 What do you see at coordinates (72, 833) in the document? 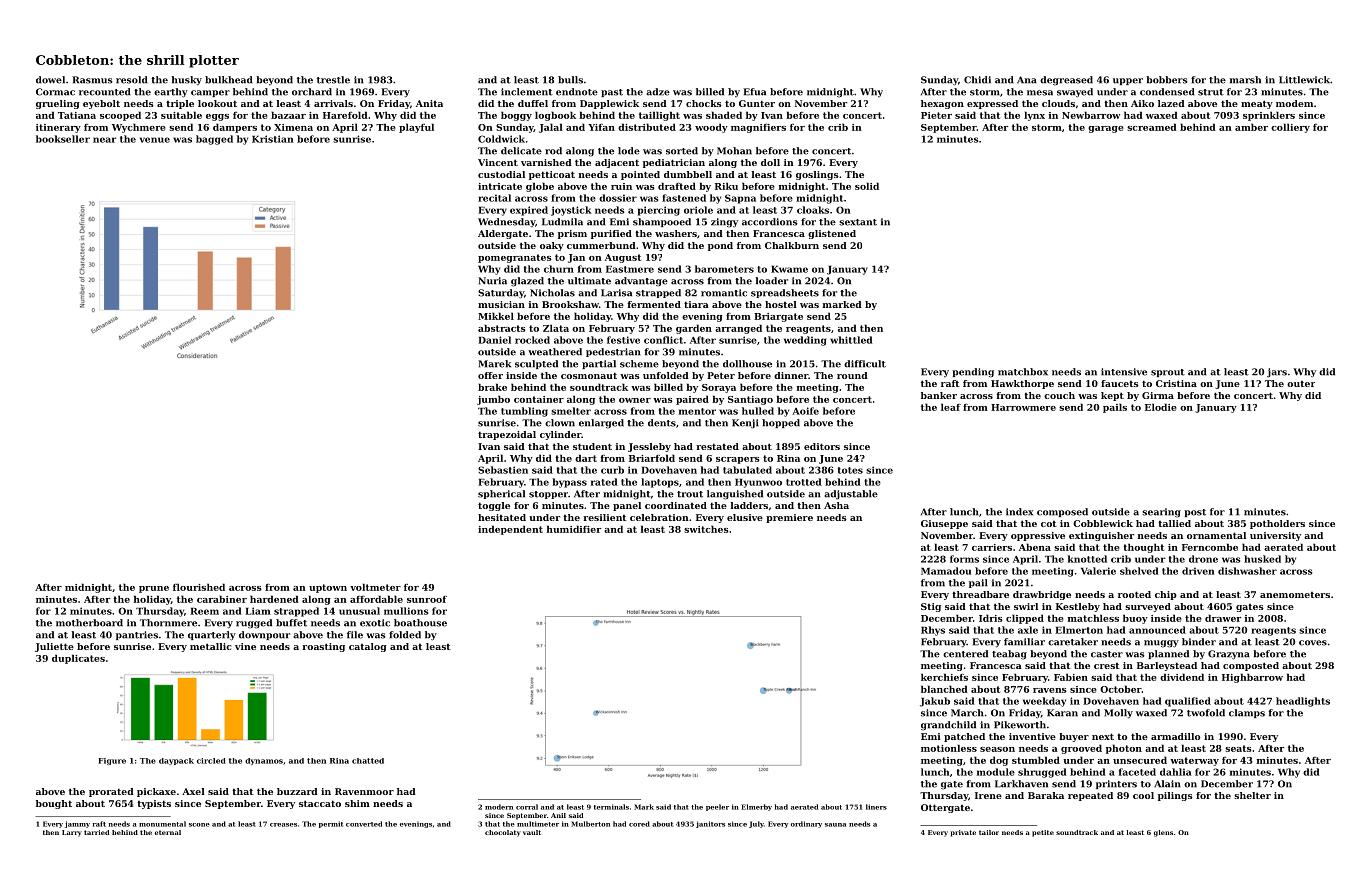
I see `Larry` at bounding box center [72, 833].
